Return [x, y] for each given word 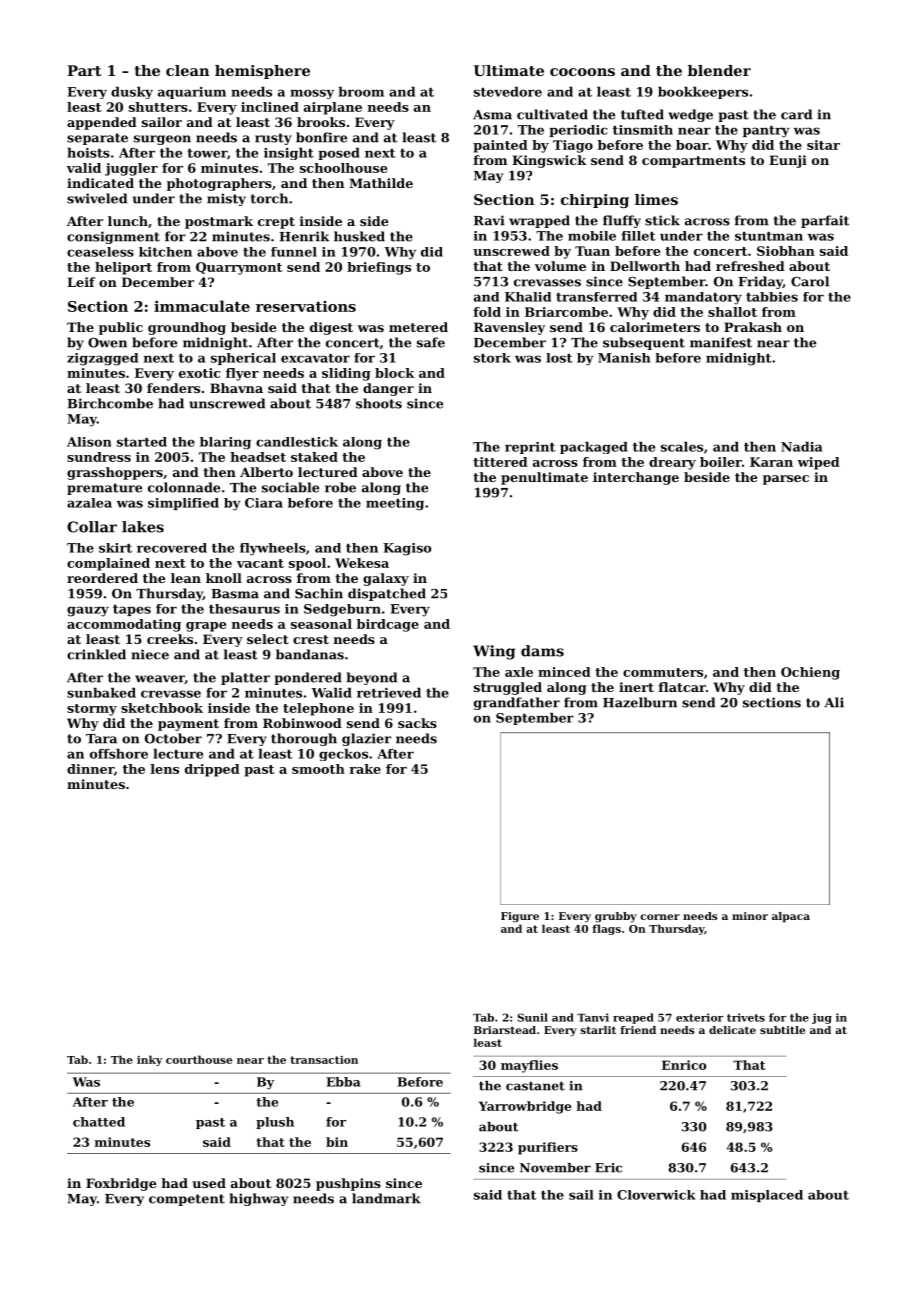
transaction [324, 1060]
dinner [90, 769]
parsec [786, 480]
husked [359, 236]
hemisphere [262, 72]
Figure [520, 917]
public [121, 328]
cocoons [582, 72]
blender [719, 70]
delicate [732, 1030]
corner [660, 917]
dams [542, 651]
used [209, 1183]
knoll [224, 578]
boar [692, 145]
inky [150, 1060]
